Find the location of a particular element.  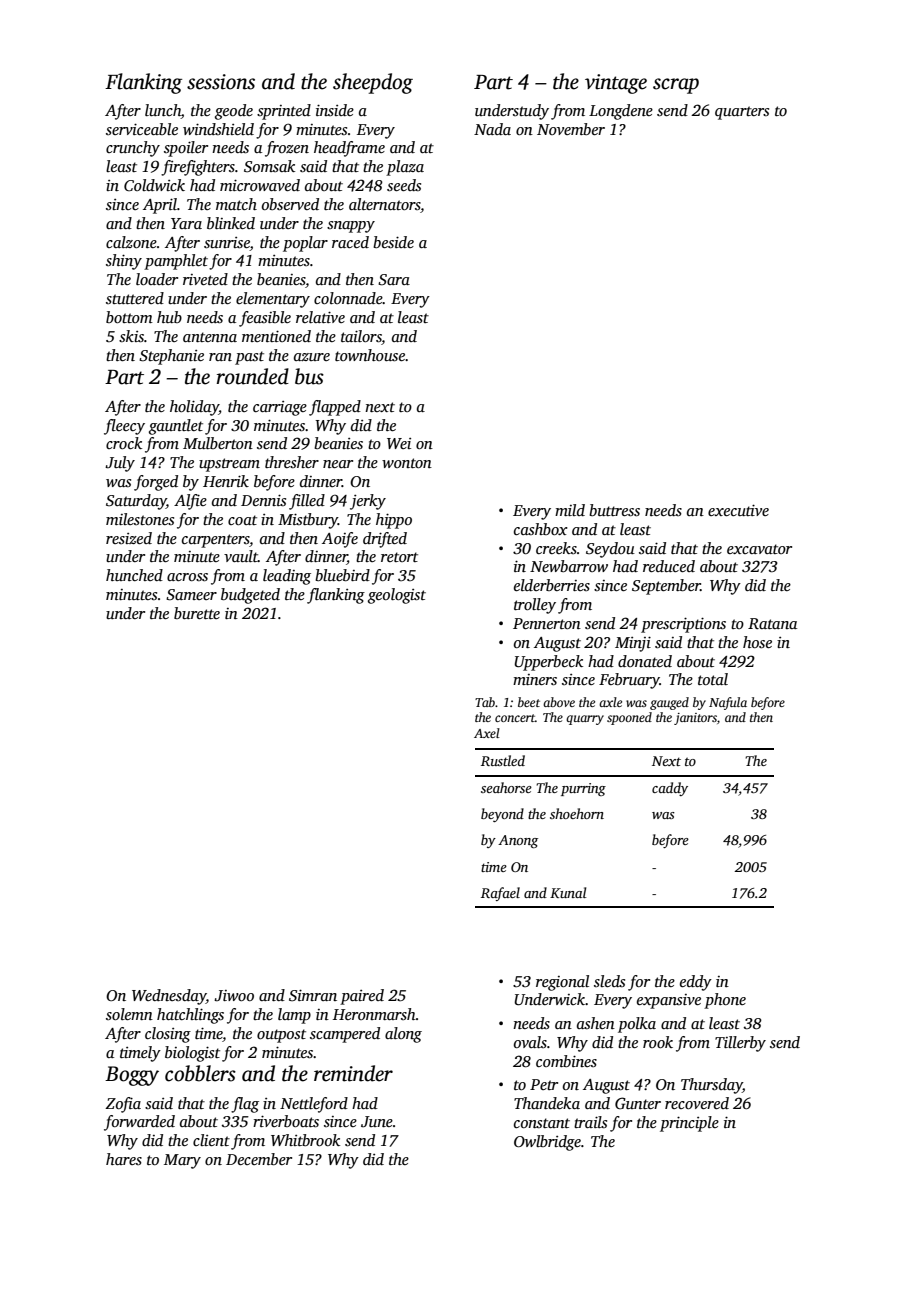

sleds is located at coordinates (609, 981).
